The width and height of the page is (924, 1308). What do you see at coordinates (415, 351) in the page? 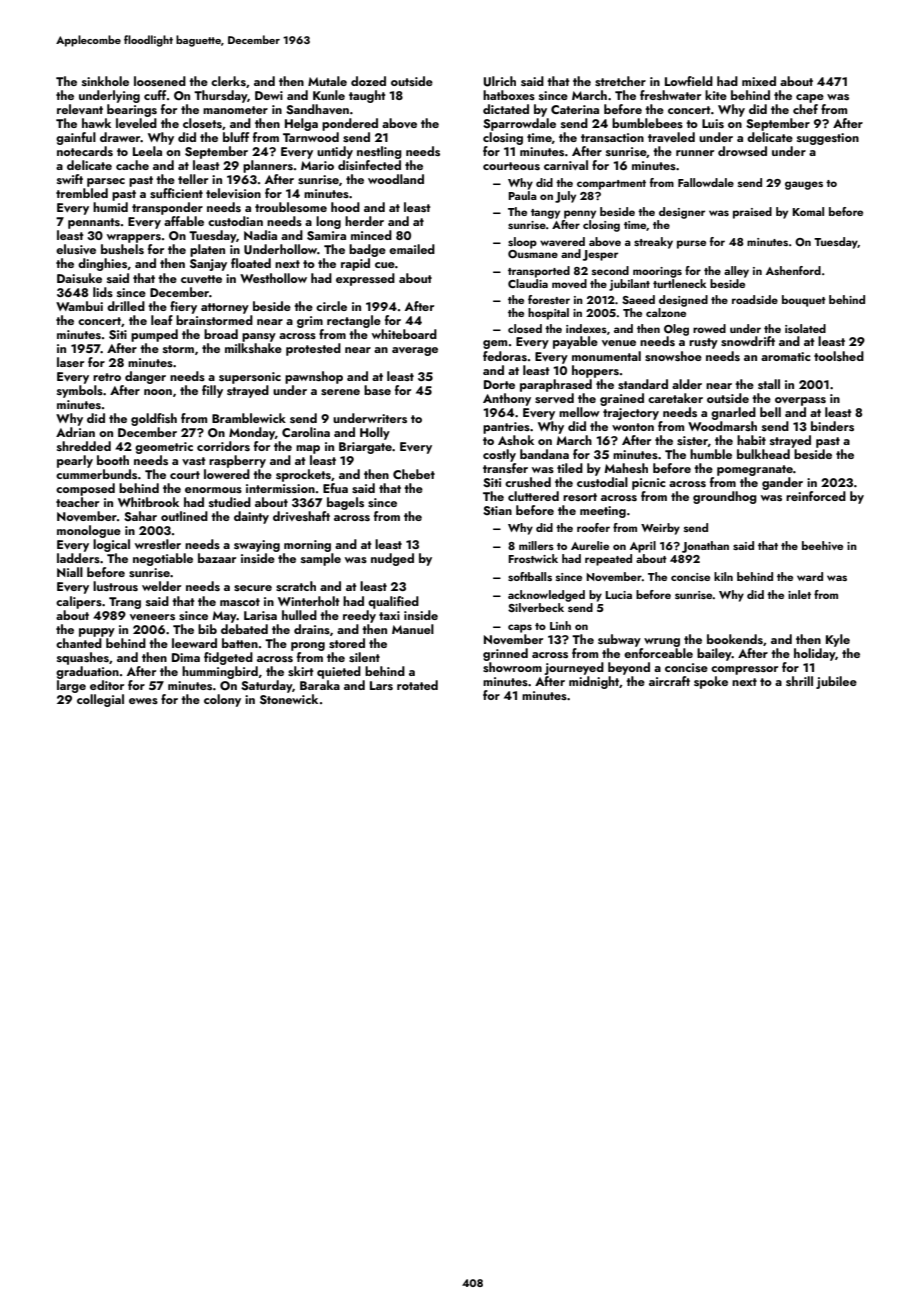
I see `average` at bounding box center [415, 351].
